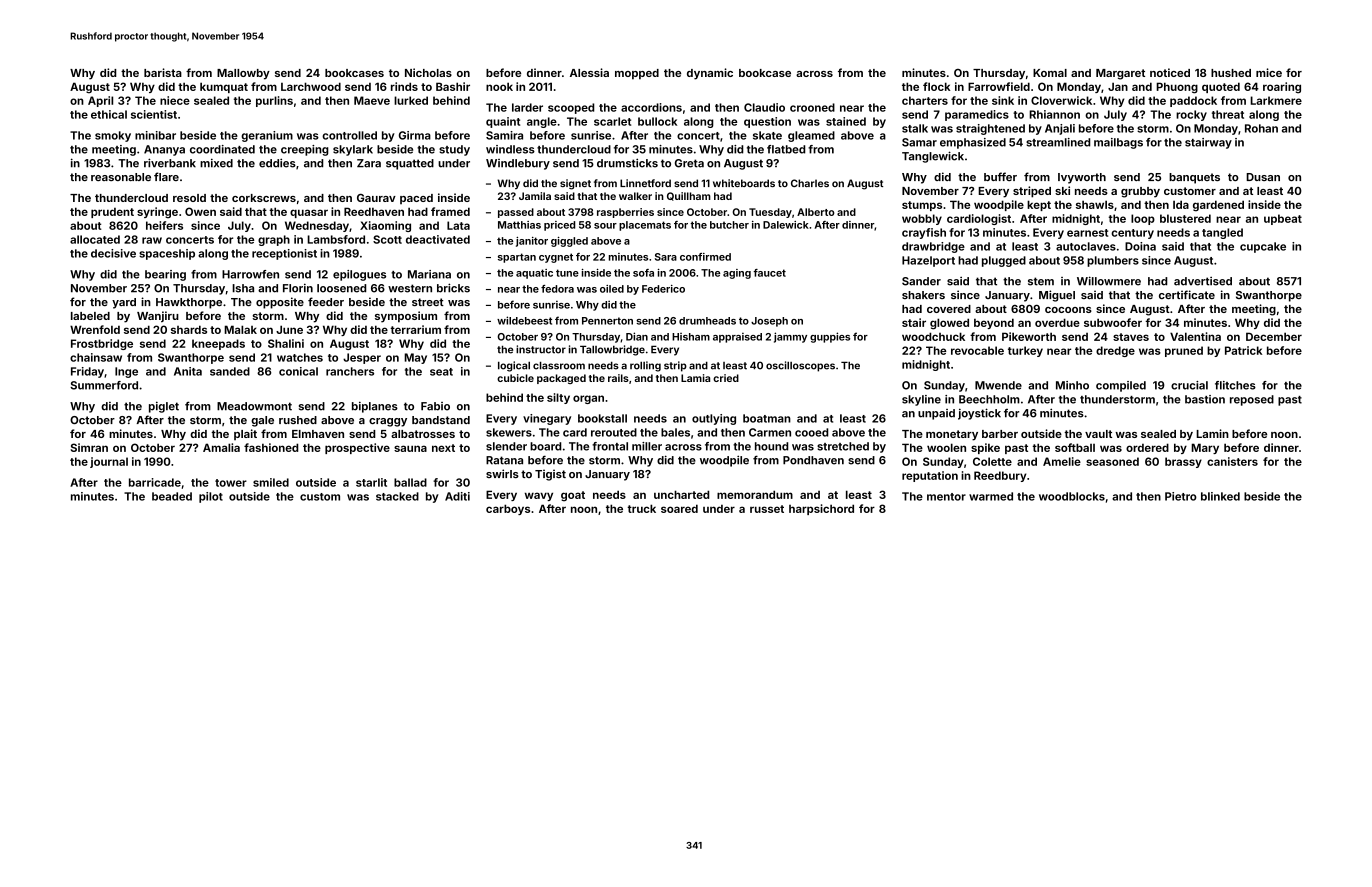 This document has height=887, width=1372. Describe the element at coordinates (641, 508) in the document. I see `truck` at that location.
